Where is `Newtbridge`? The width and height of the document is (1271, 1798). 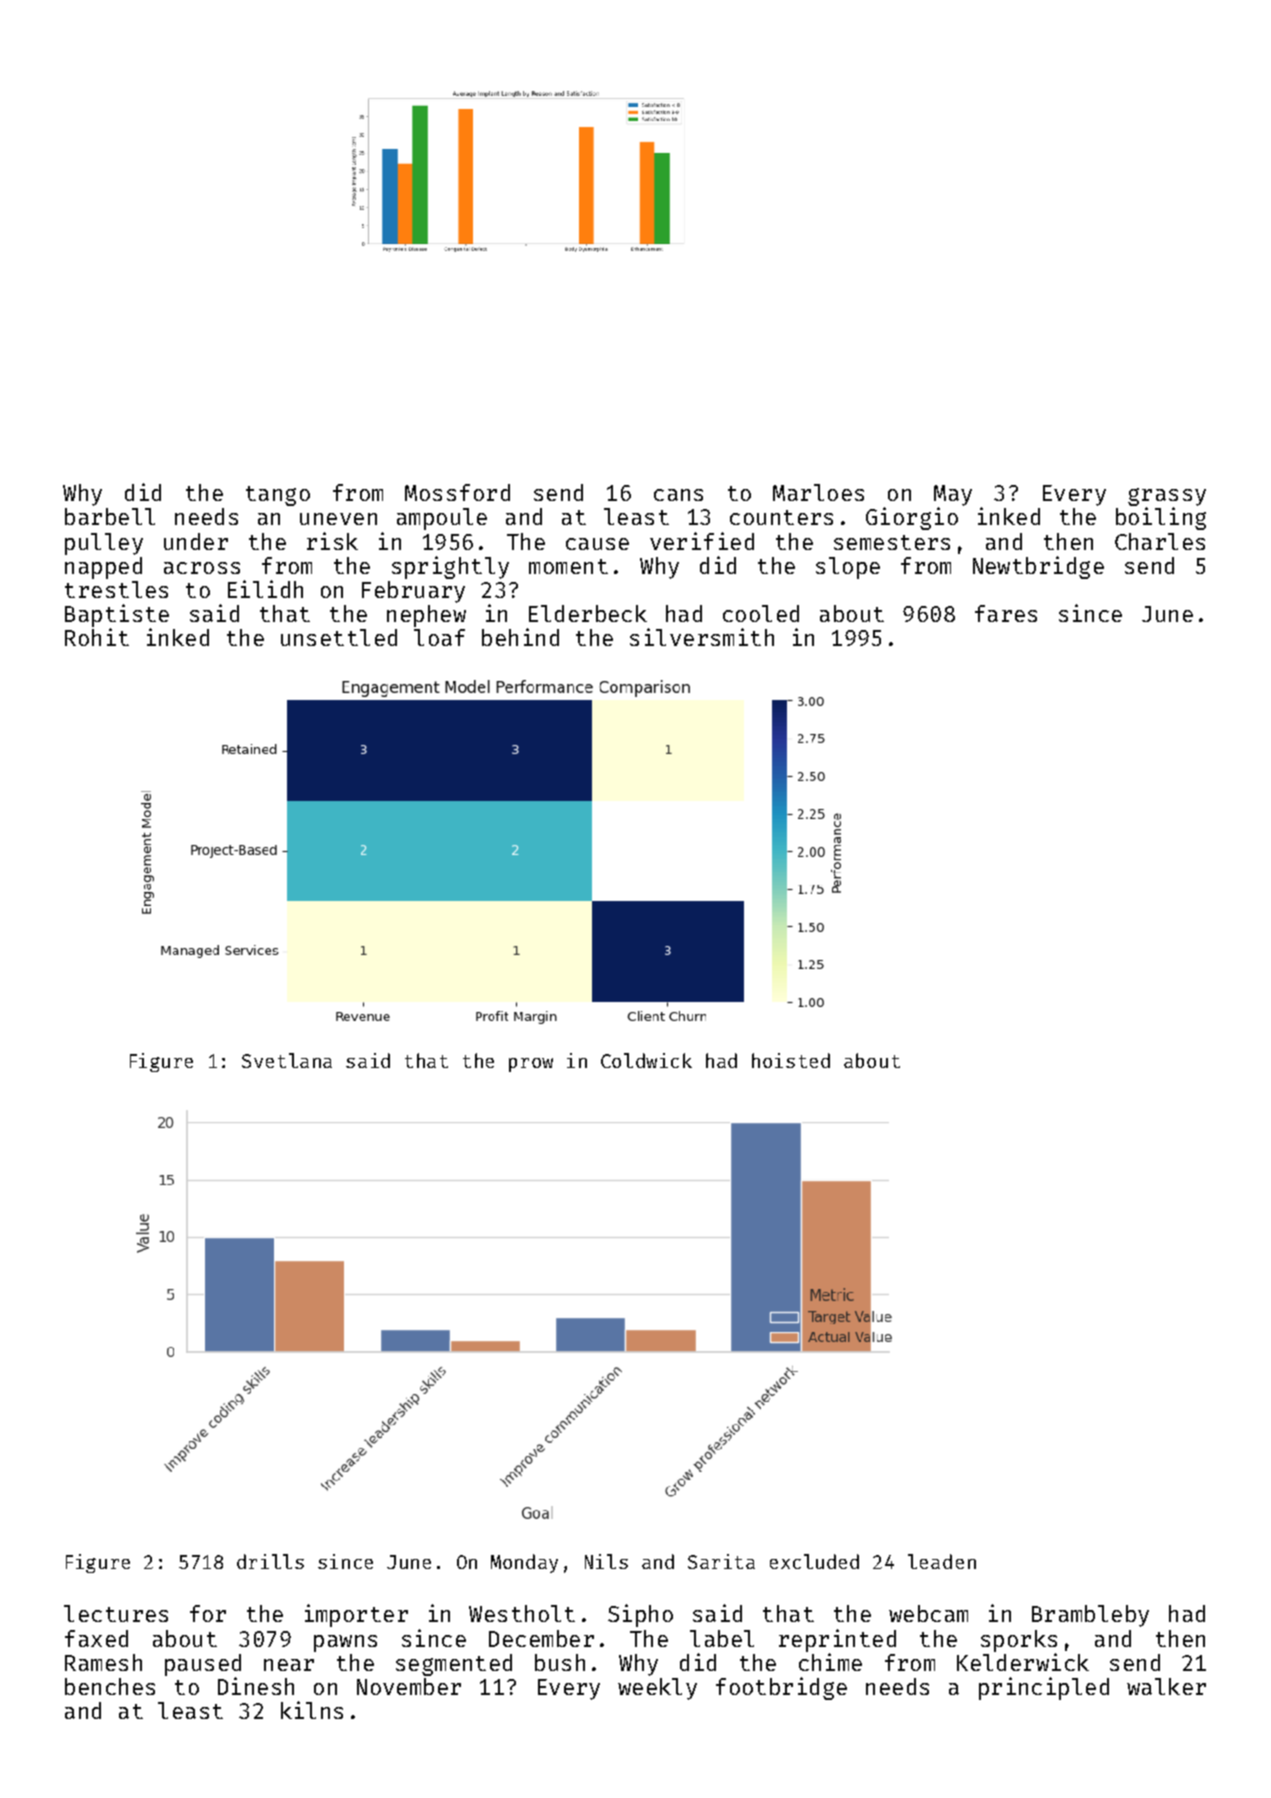
Newtbridge is located at coordinates (1038, 567).
